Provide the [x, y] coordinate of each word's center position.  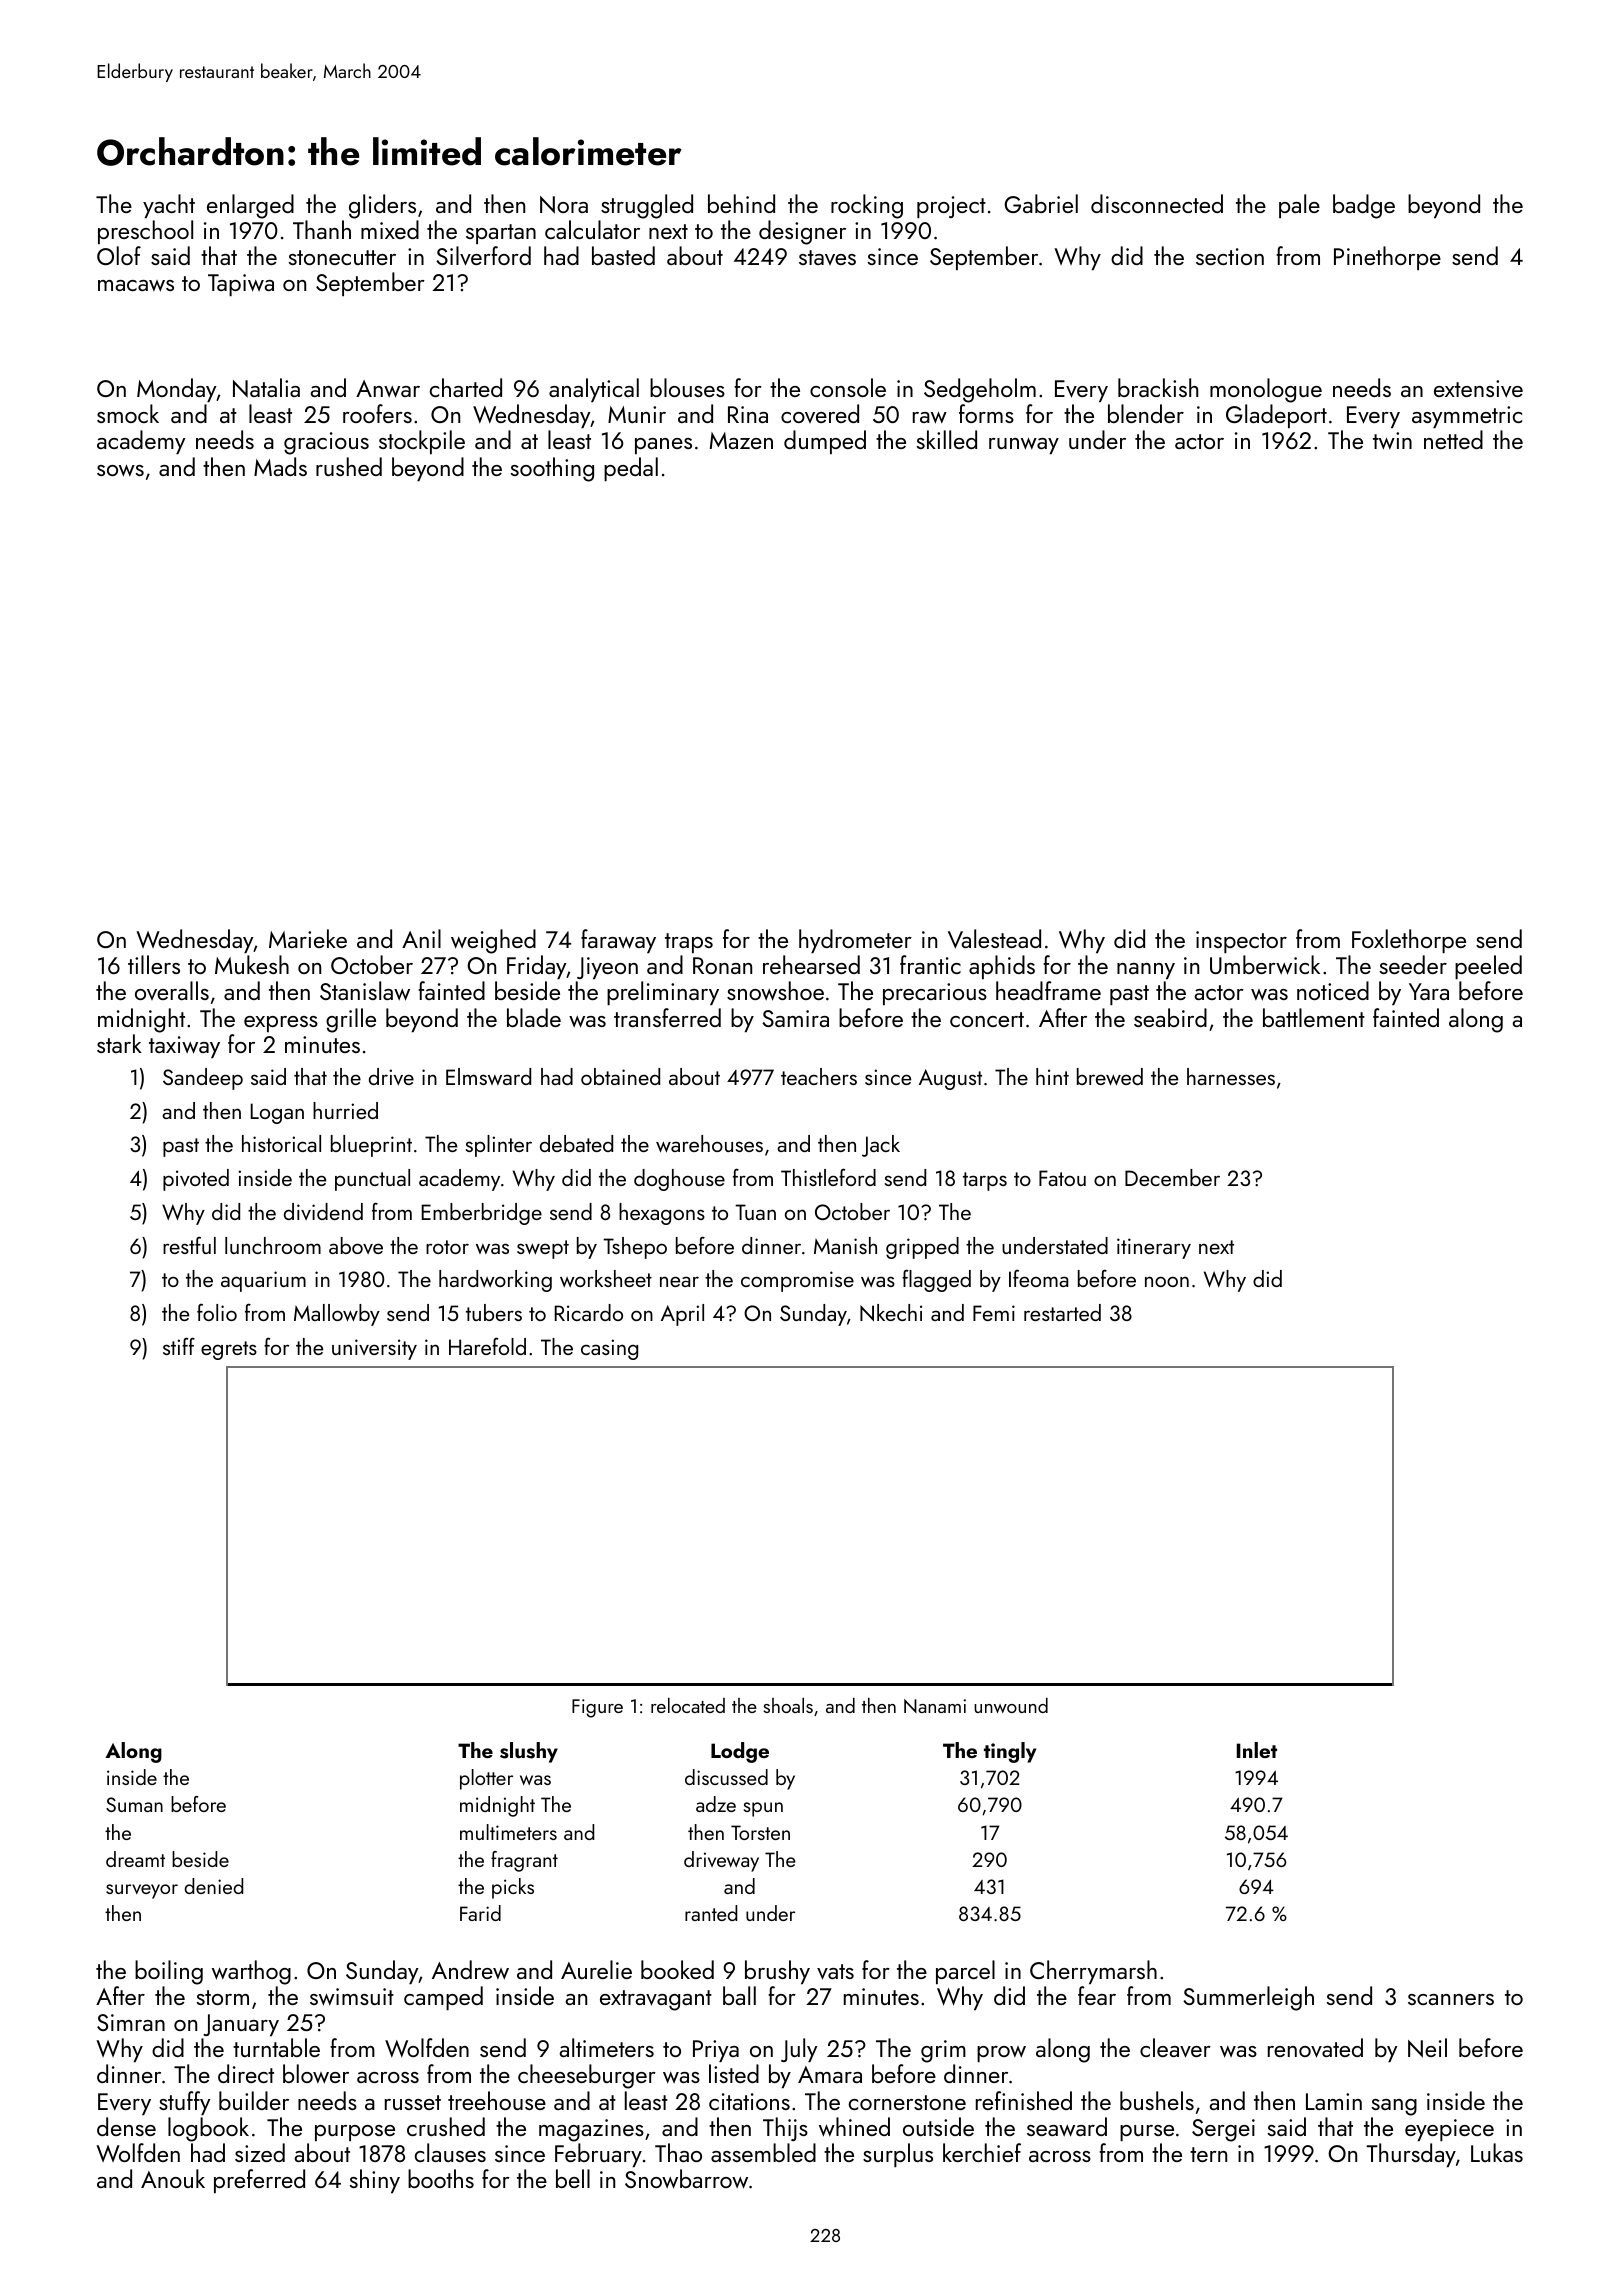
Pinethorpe [1387, 258]
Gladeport [1276, 416]
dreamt [135, 1859]
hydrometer [855, 941]
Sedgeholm [980, 390]
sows [120, 471]
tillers [154, 964]
